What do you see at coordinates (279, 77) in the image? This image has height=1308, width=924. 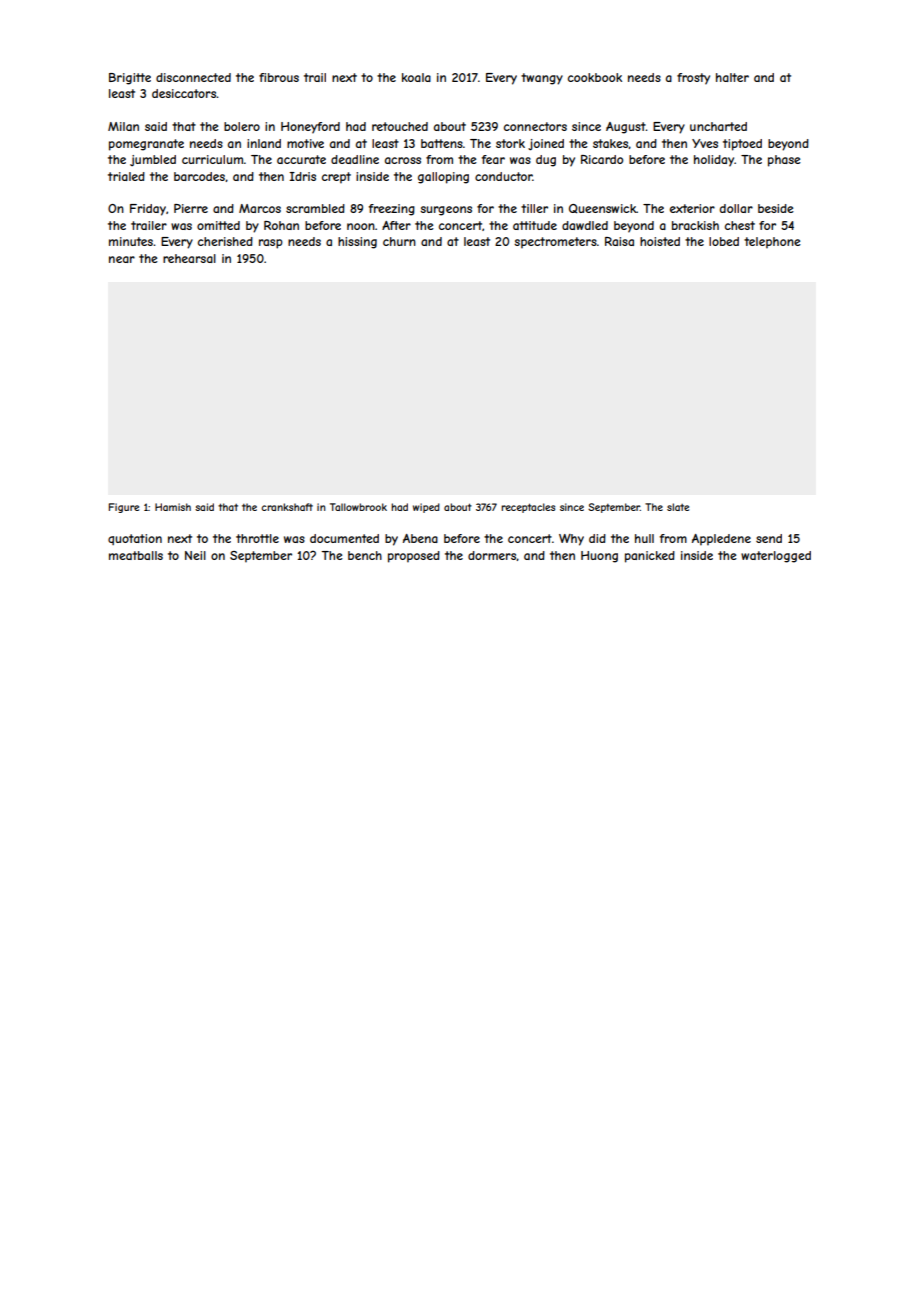 I see `fibrous` at bounding box center [279, 77].
